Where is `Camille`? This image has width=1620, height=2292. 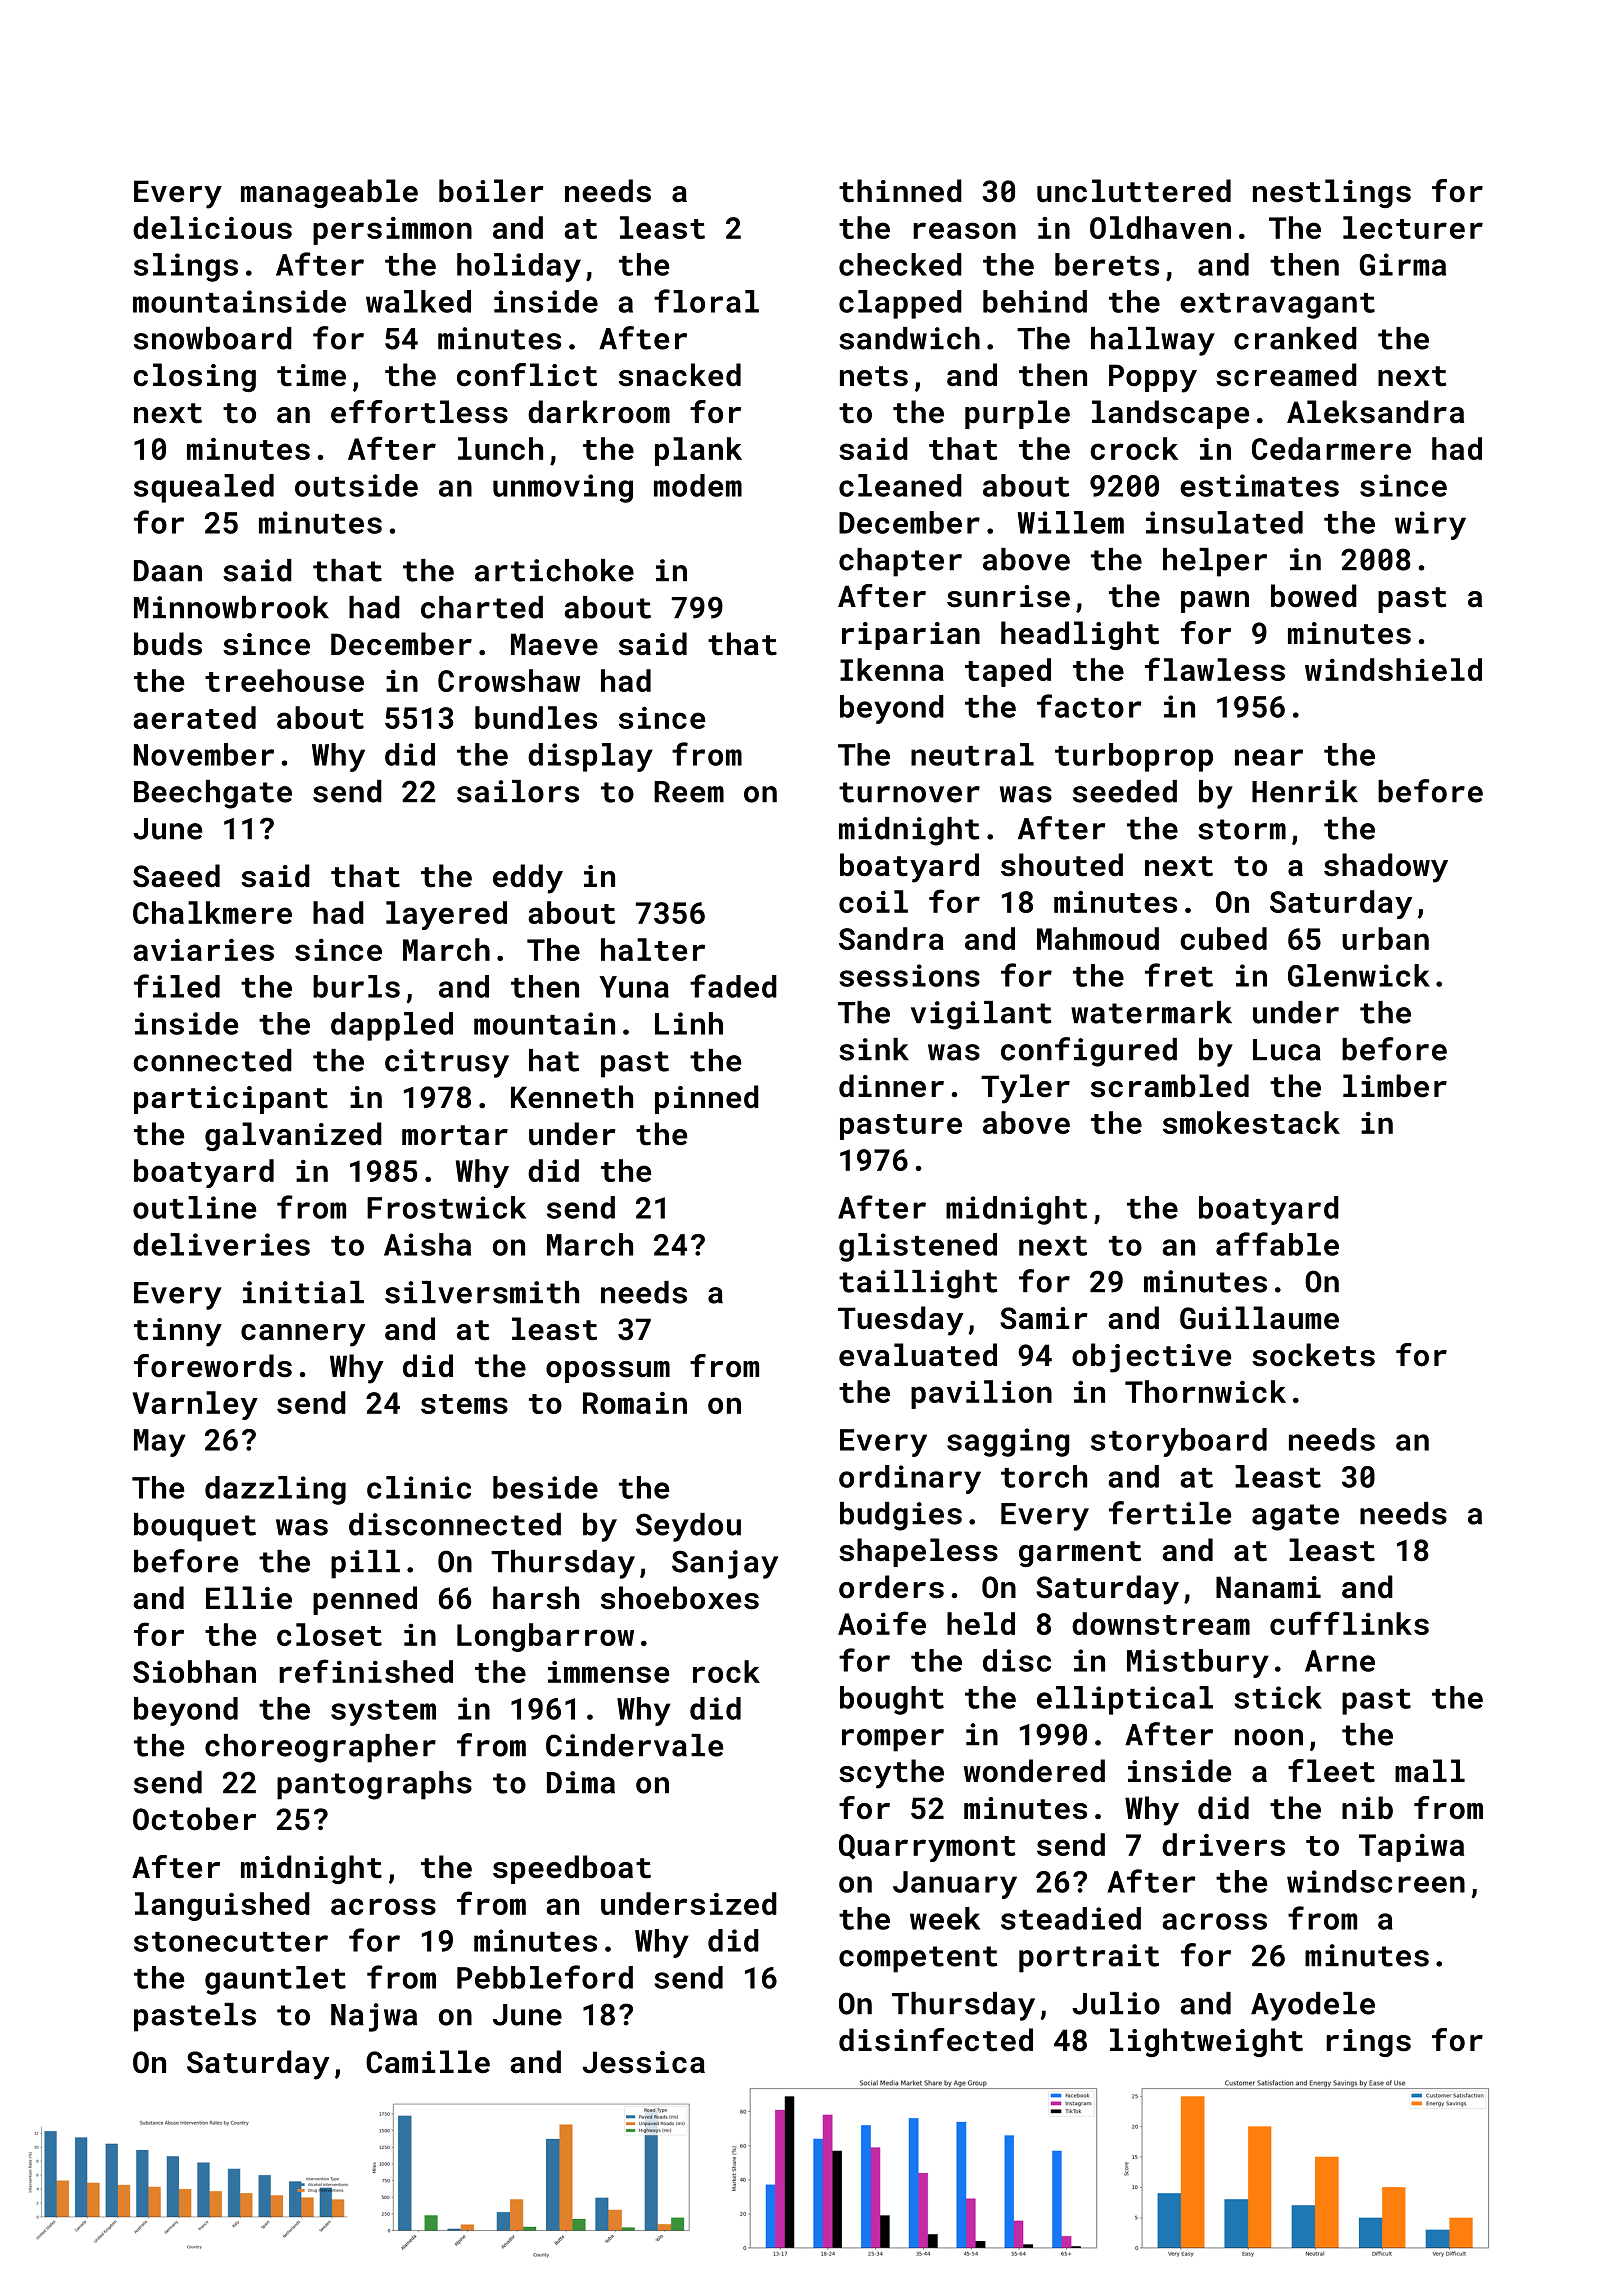
Camille is located at coordinates (428, 2062).
